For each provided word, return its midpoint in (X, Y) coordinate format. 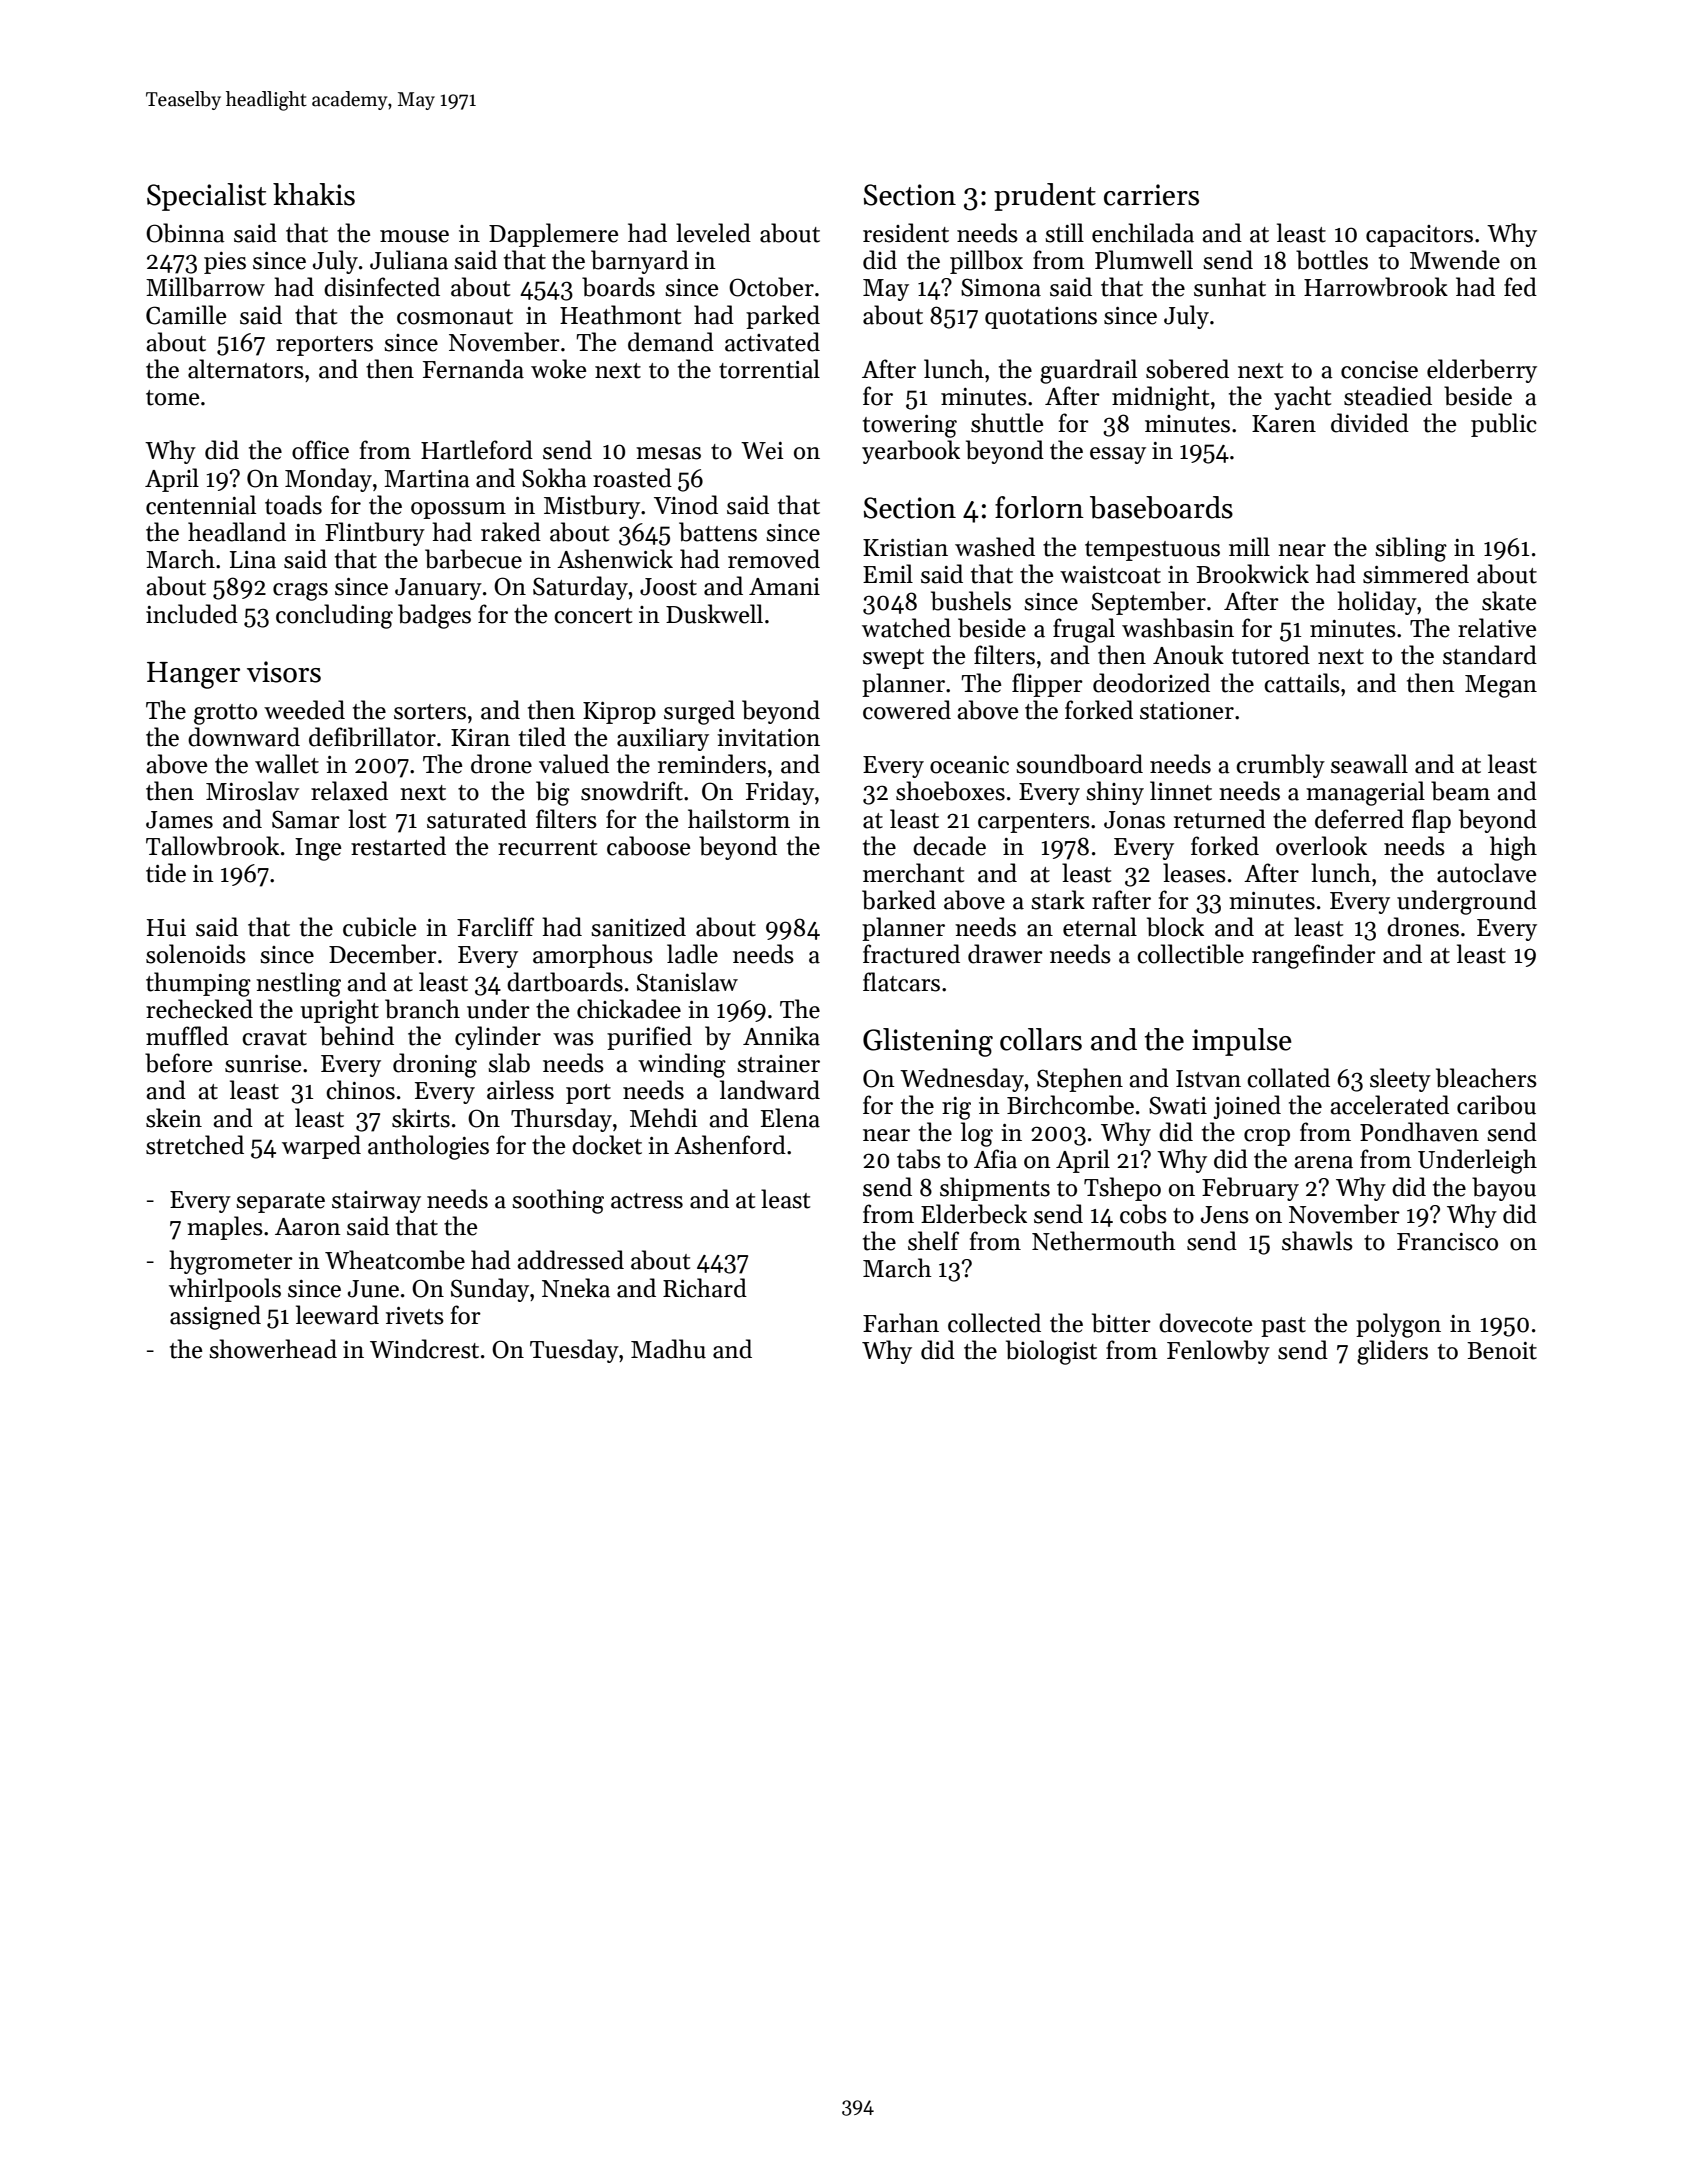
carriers (1151, 195)
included (192, 614)
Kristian (905, 548)
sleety (1400, 1080)
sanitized (638, 927)
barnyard (640, 262)
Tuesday (574, 1351)
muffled (187, 1036)
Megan (1501, 686)
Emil (888, 573)
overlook (1321, 846)
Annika (781, 1036)
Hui (166, 928)
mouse (414, 236)
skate (1509, 601)
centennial (201, 505)
